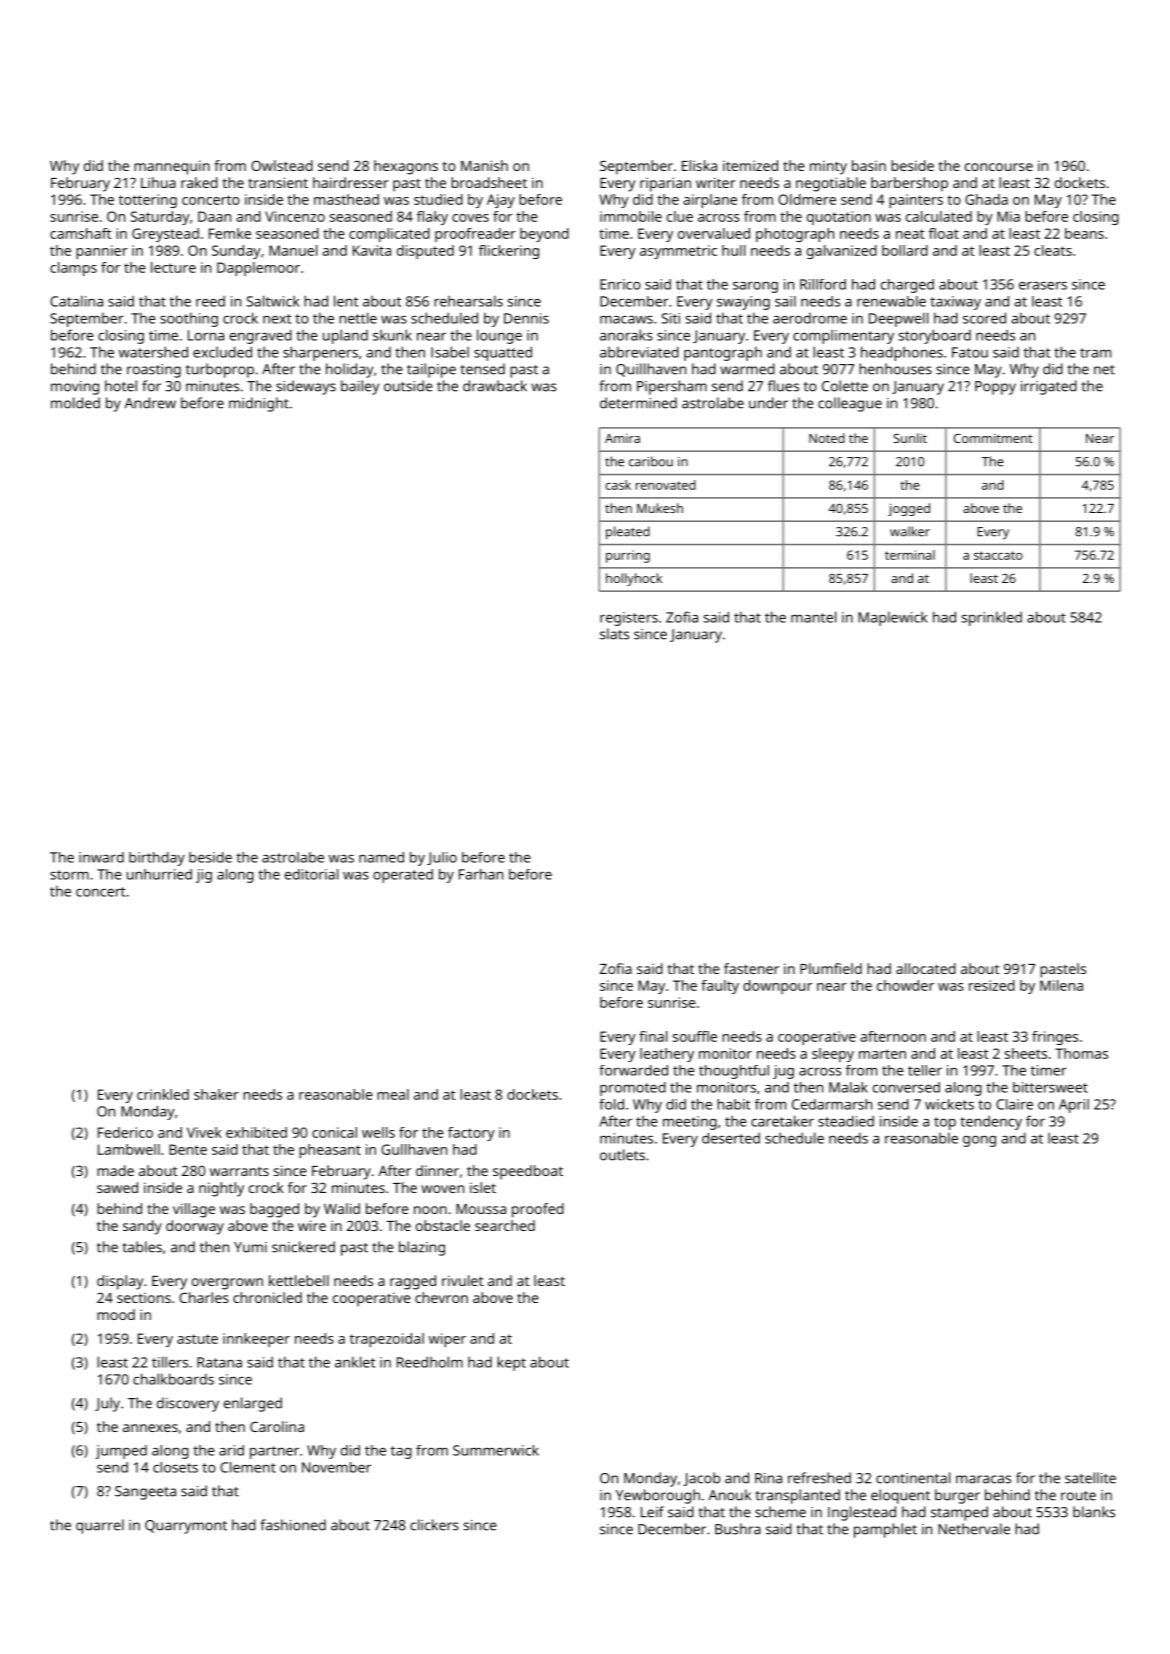  What do you see at coordinates (116, 1314) in the document?
I see `mood` at bounding box center [116, 1314].
